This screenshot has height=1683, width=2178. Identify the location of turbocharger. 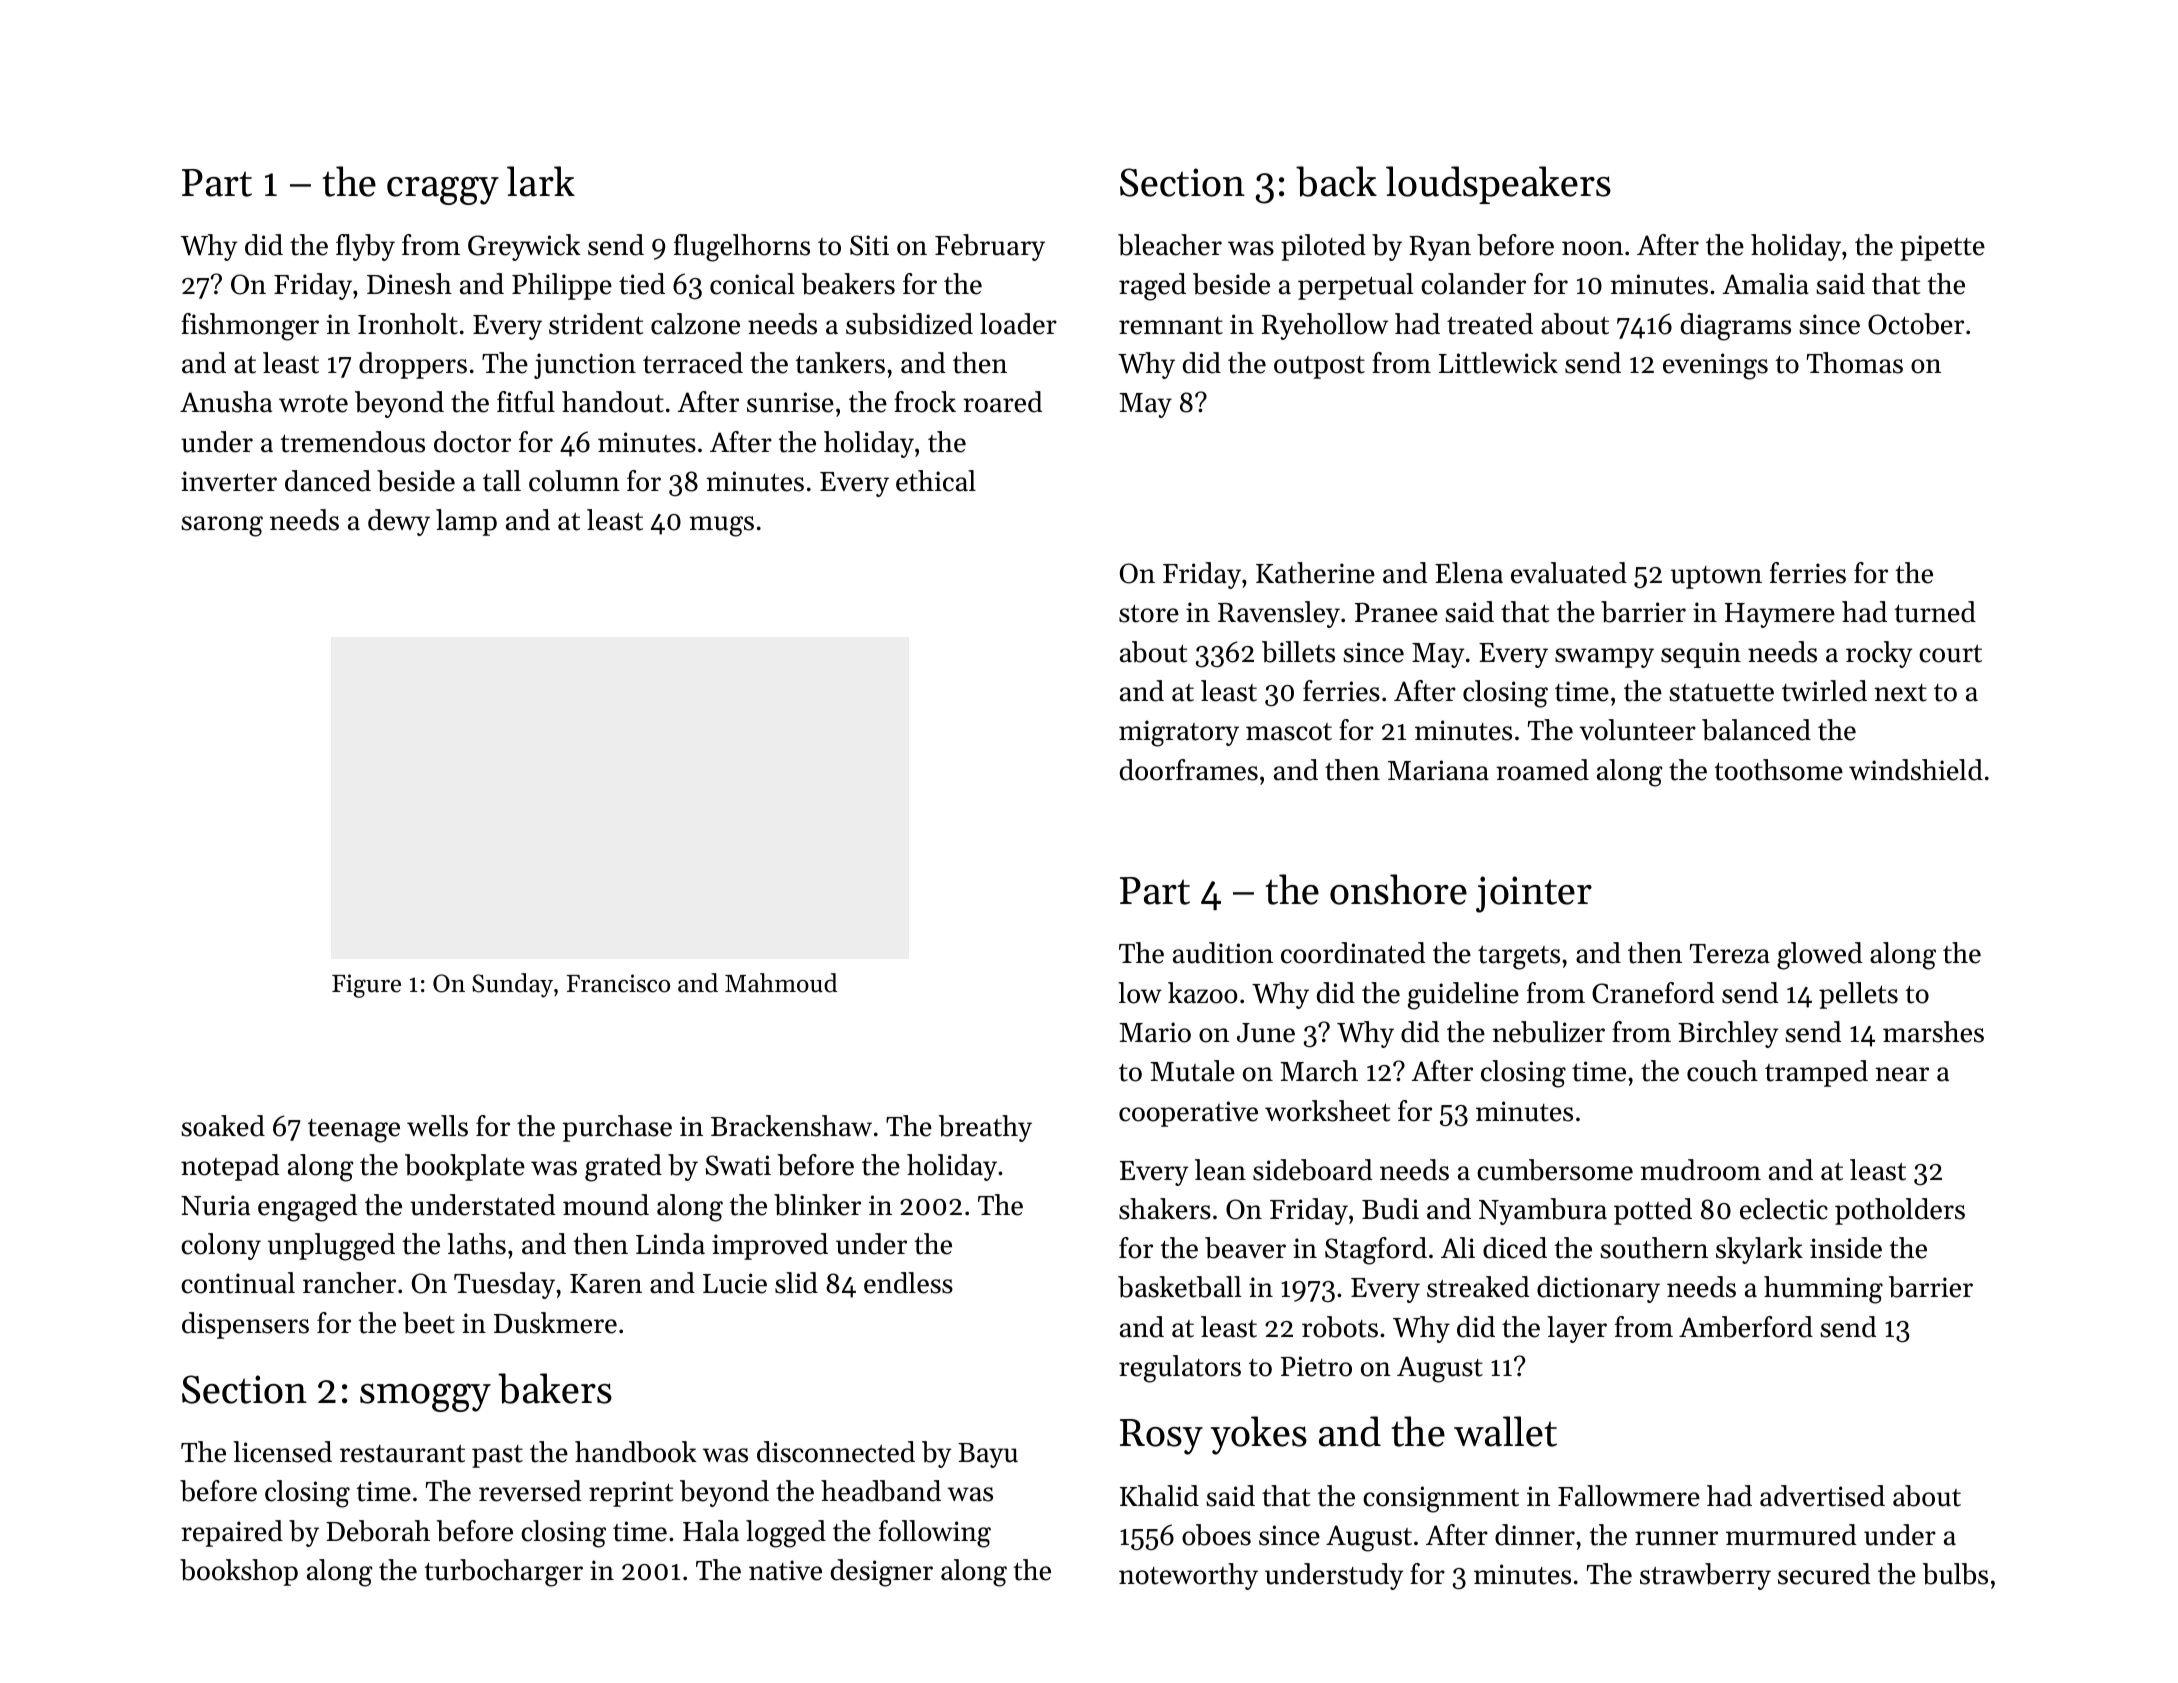
(504, 1573).
